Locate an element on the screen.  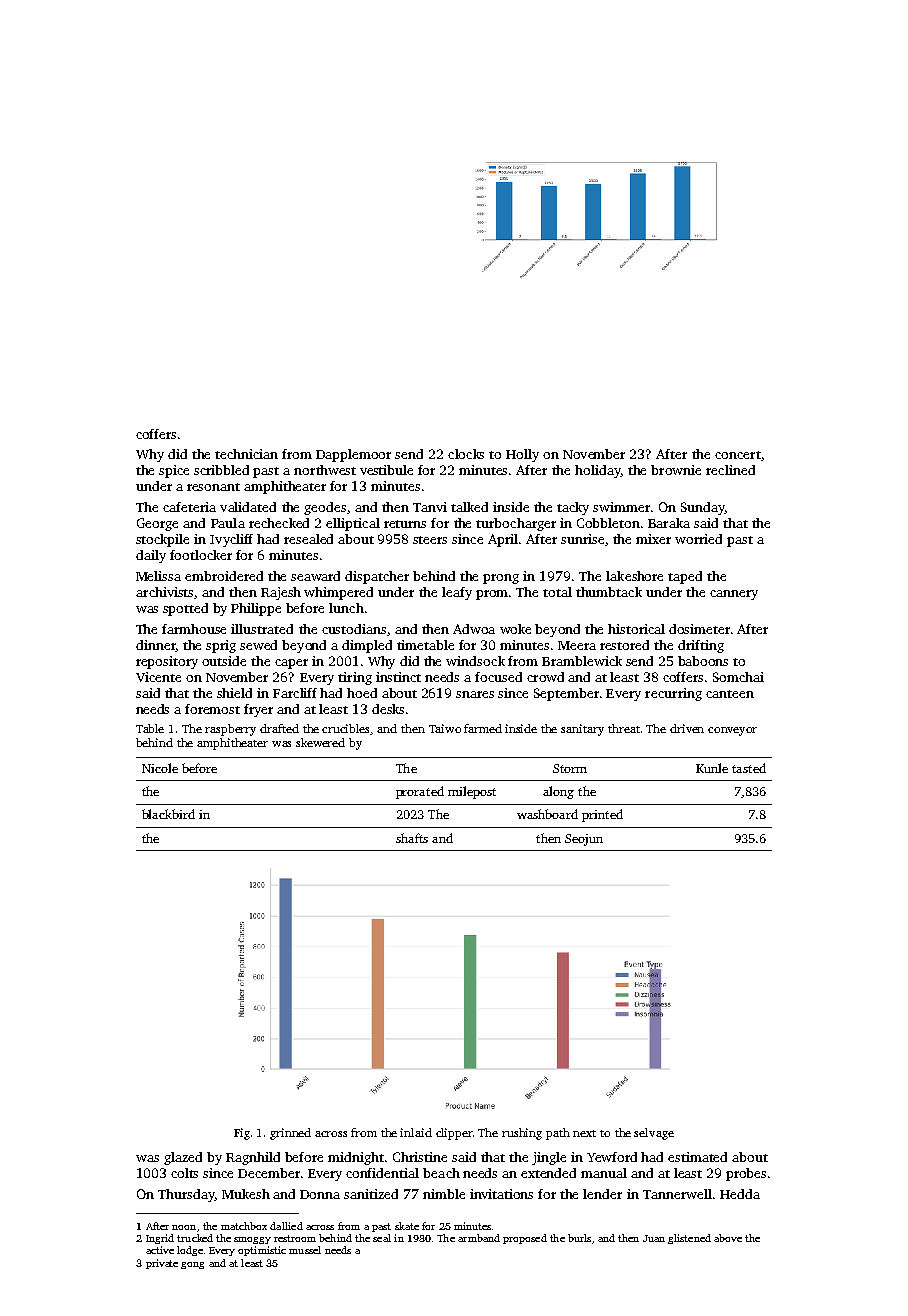
armband is located at coordinates (479, 1238).
